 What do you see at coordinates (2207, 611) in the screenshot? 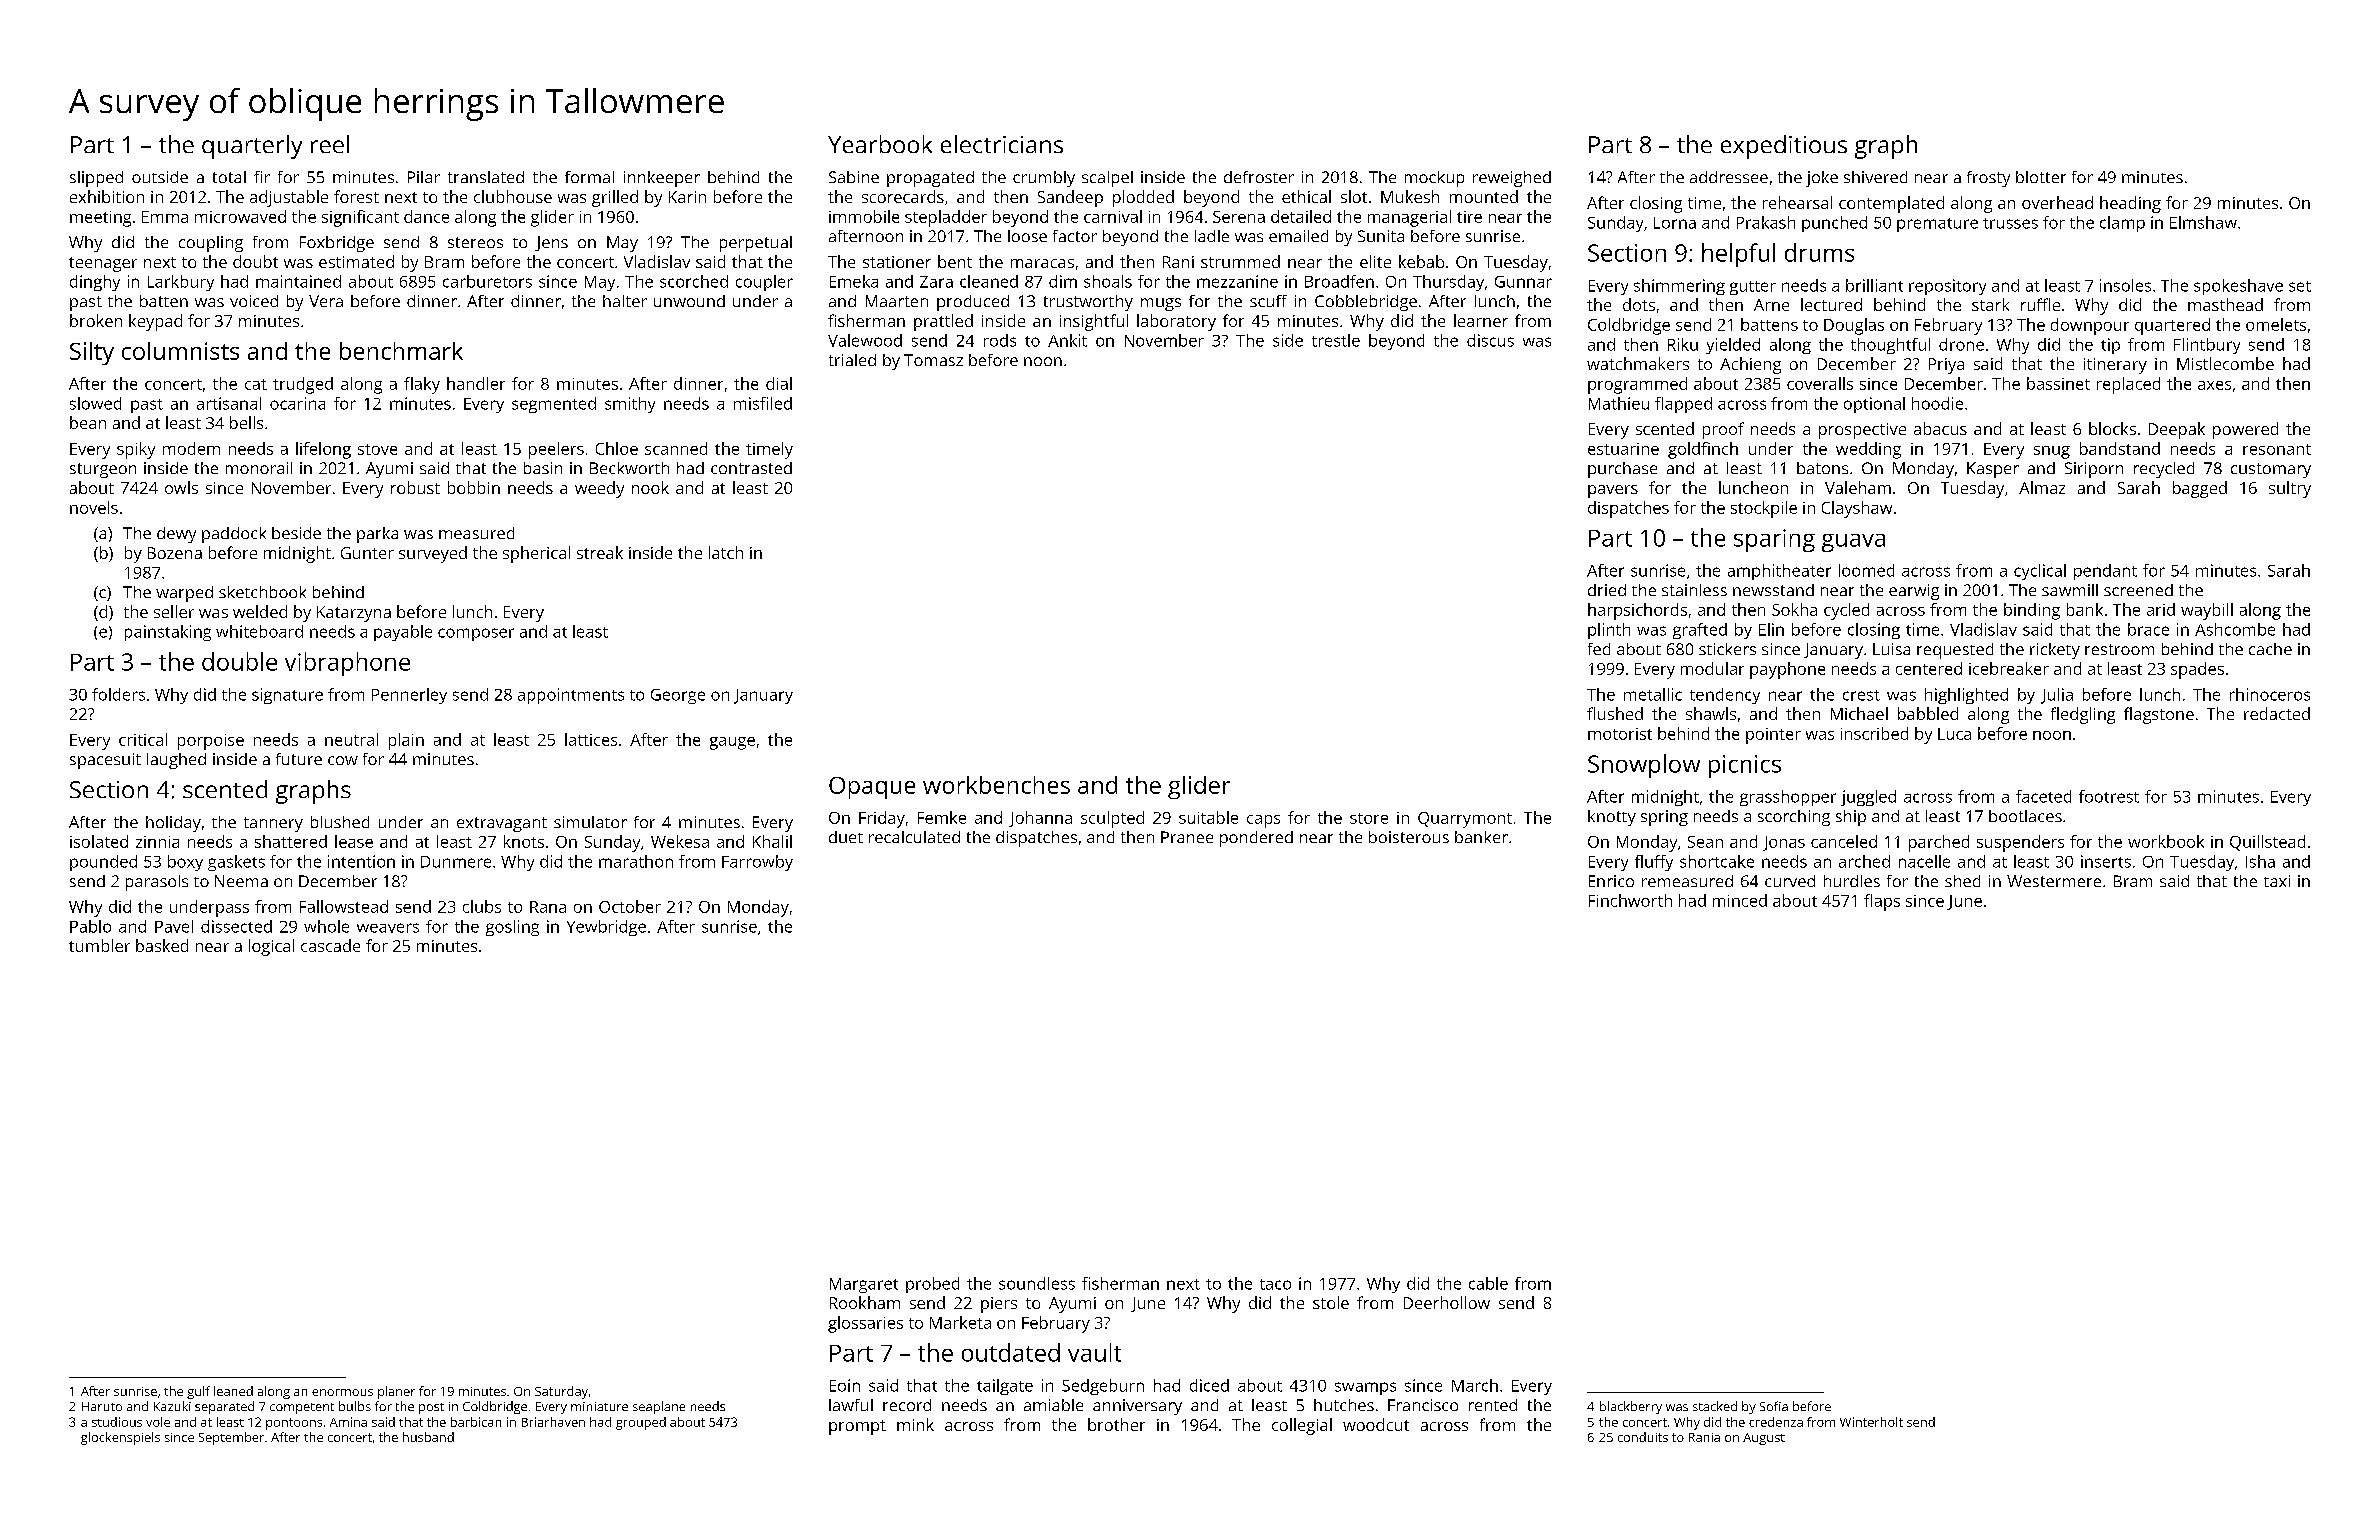
I see `waybill` at bounding box center [2207, 611].
